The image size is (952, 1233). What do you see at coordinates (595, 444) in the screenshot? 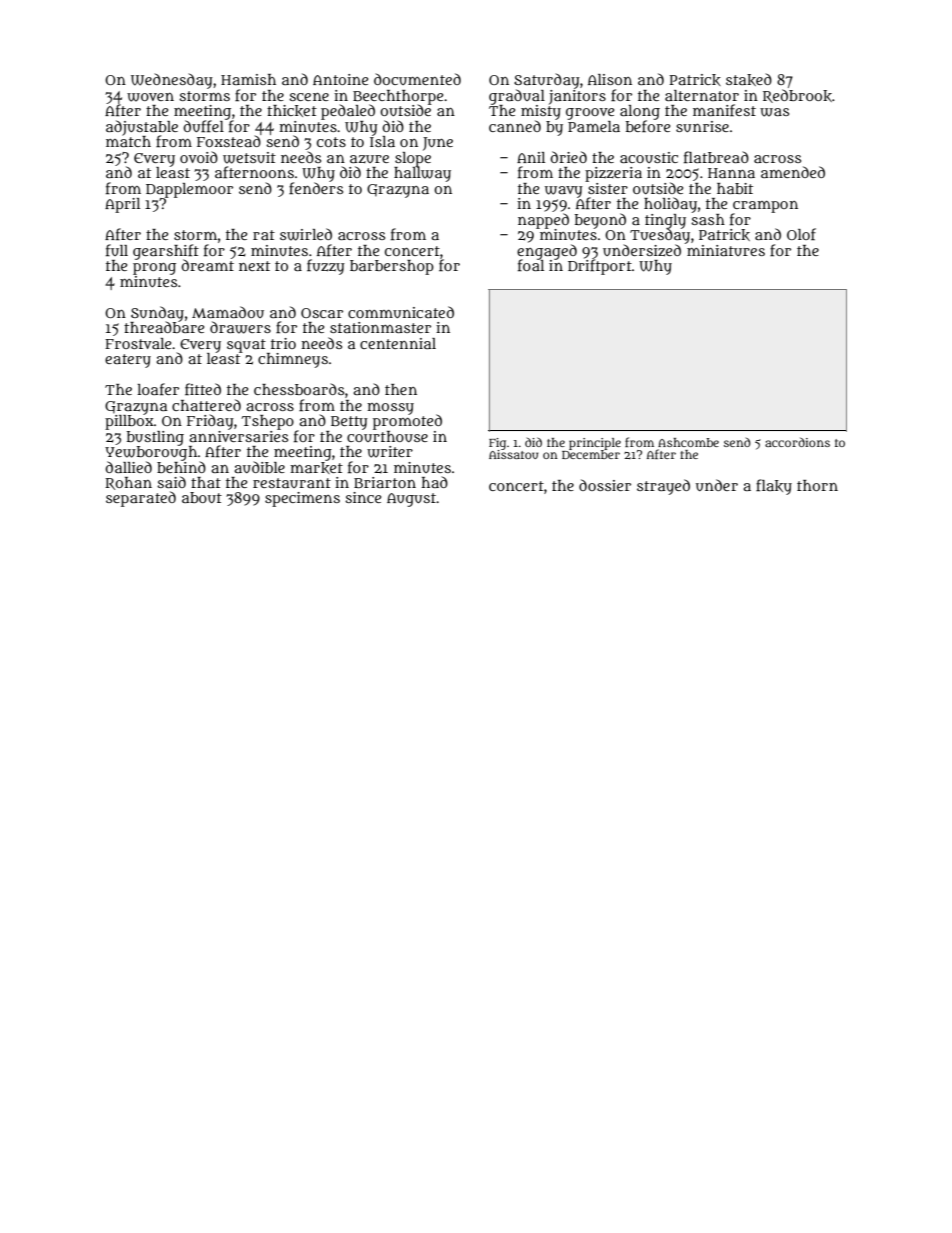
I see `principle` at bounding box center [595, 444].
